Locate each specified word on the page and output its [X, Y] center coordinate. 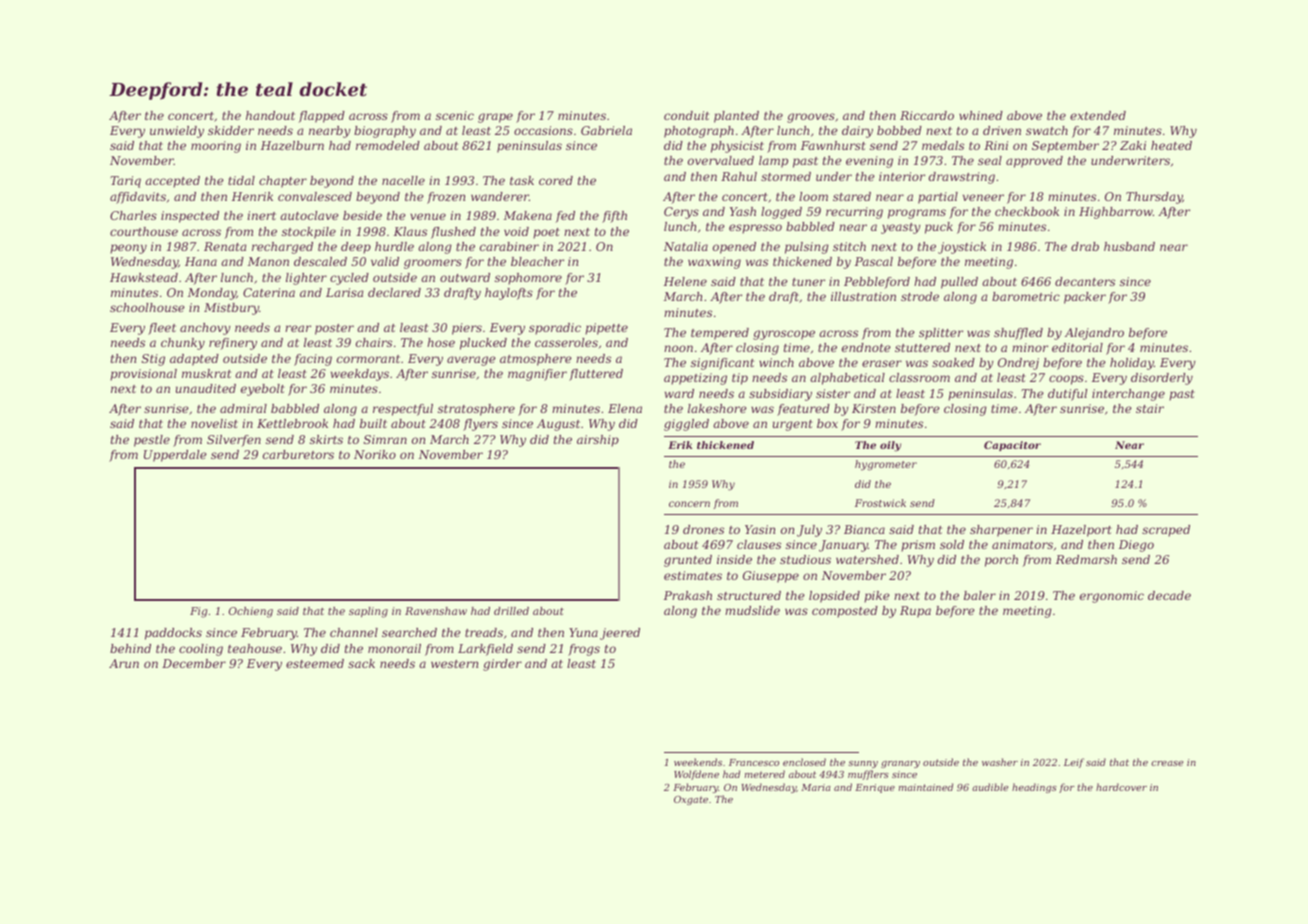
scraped [1166, 531]
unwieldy [177, 132]
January [843, 546]
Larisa [344, 292]
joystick [962, 248]
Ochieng [251, 612]
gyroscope [784, 335]
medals [943, 145]
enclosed [804, 762]
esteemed [315, 663]
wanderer [500, 196]
